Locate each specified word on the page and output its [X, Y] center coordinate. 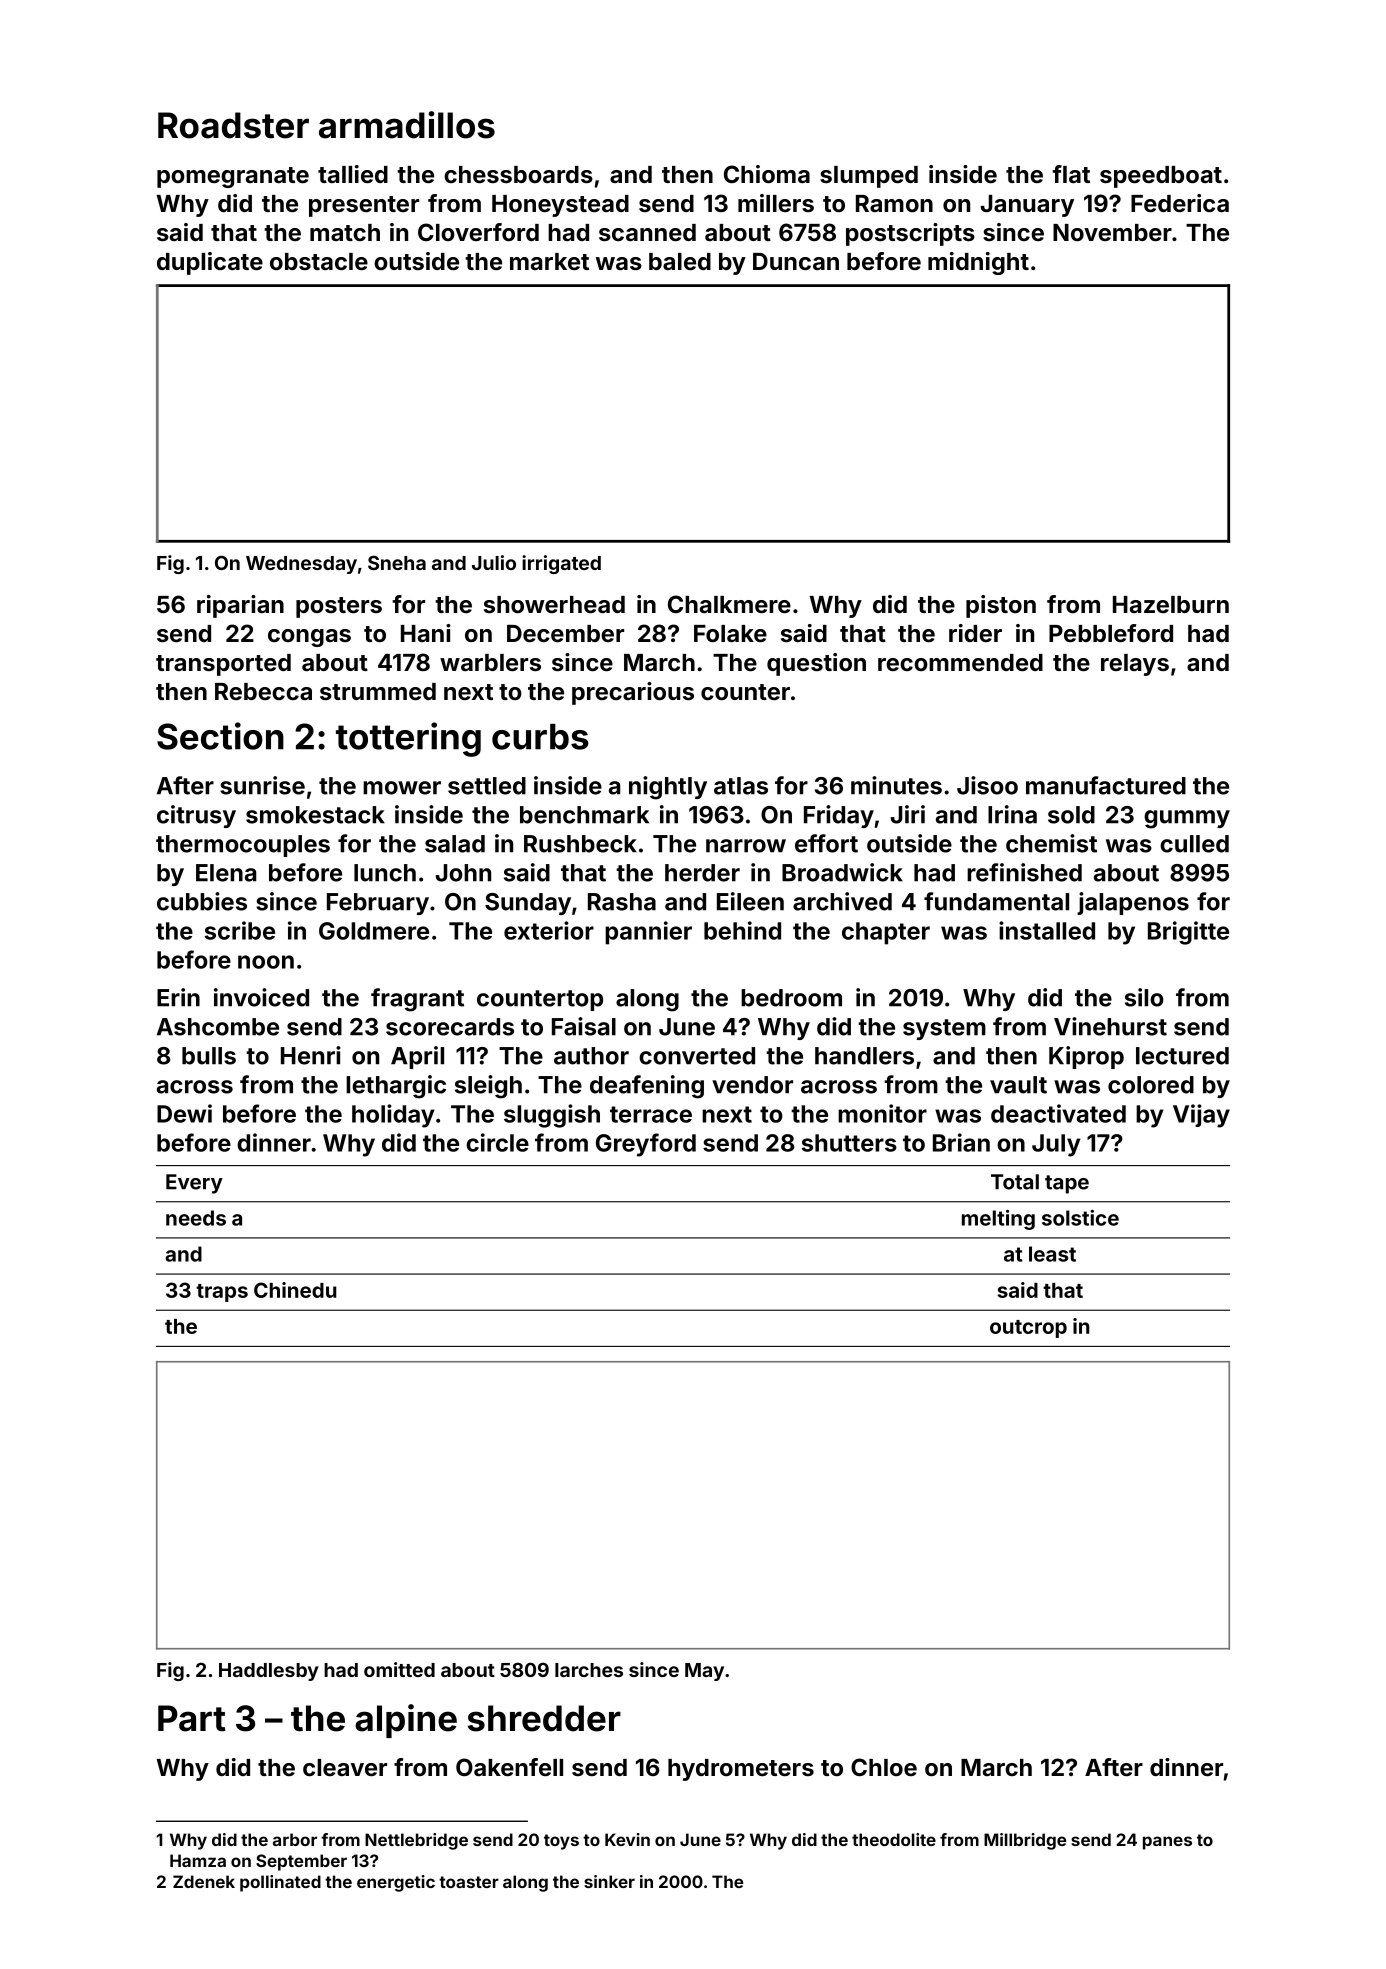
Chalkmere [729, 604]
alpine [406, 1721]
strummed [378, 691]
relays [1135, 665]
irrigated [561, 564]
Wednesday [301, 565]
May [704, 1672]
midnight [978, 263]
